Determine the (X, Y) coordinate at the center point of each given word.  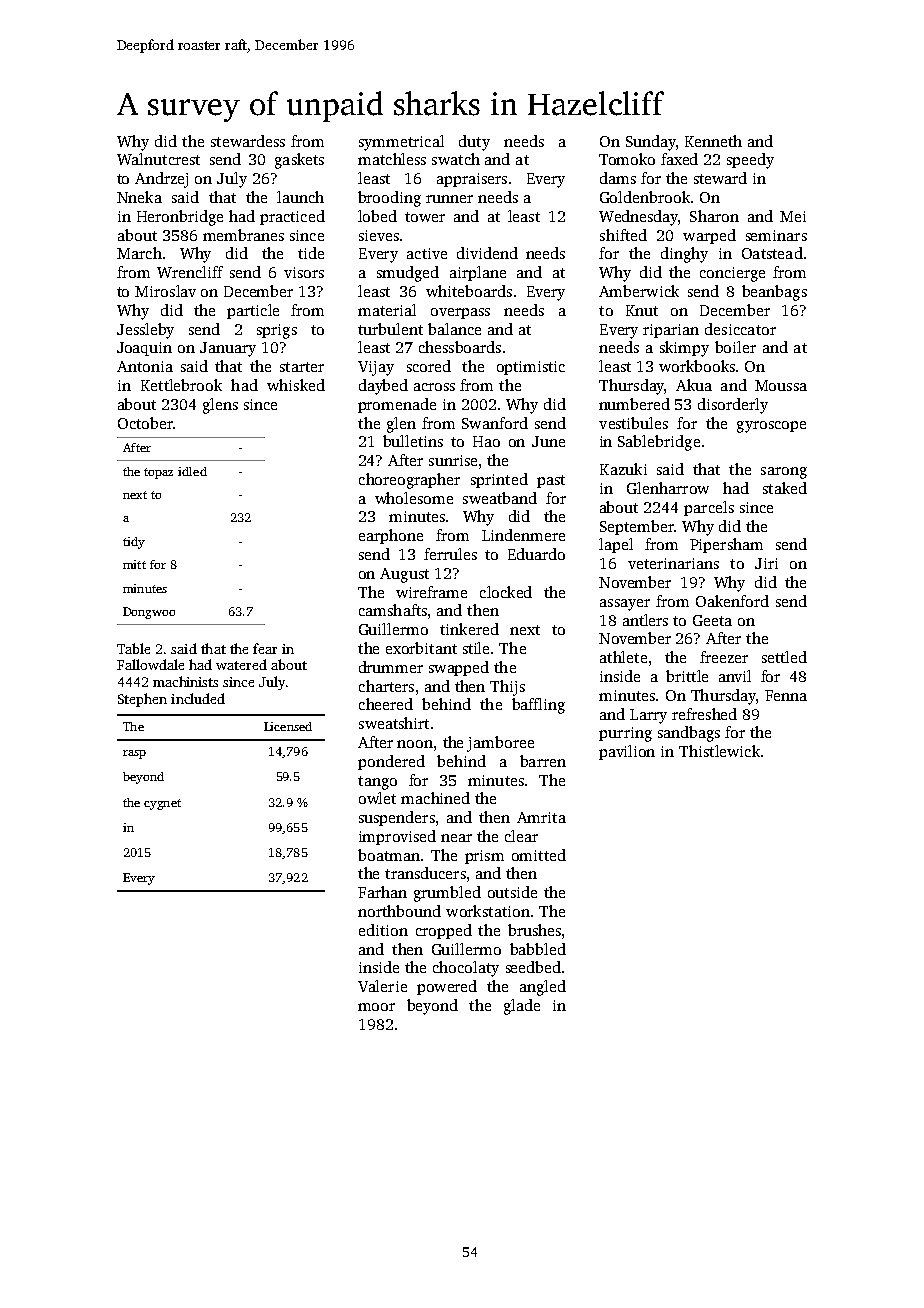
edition (383, 930)
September (637, 527)
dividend (487, 253)
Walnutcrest (158, 159)
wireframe (431, 592)
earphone (391, 536)
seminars (776, 235)
